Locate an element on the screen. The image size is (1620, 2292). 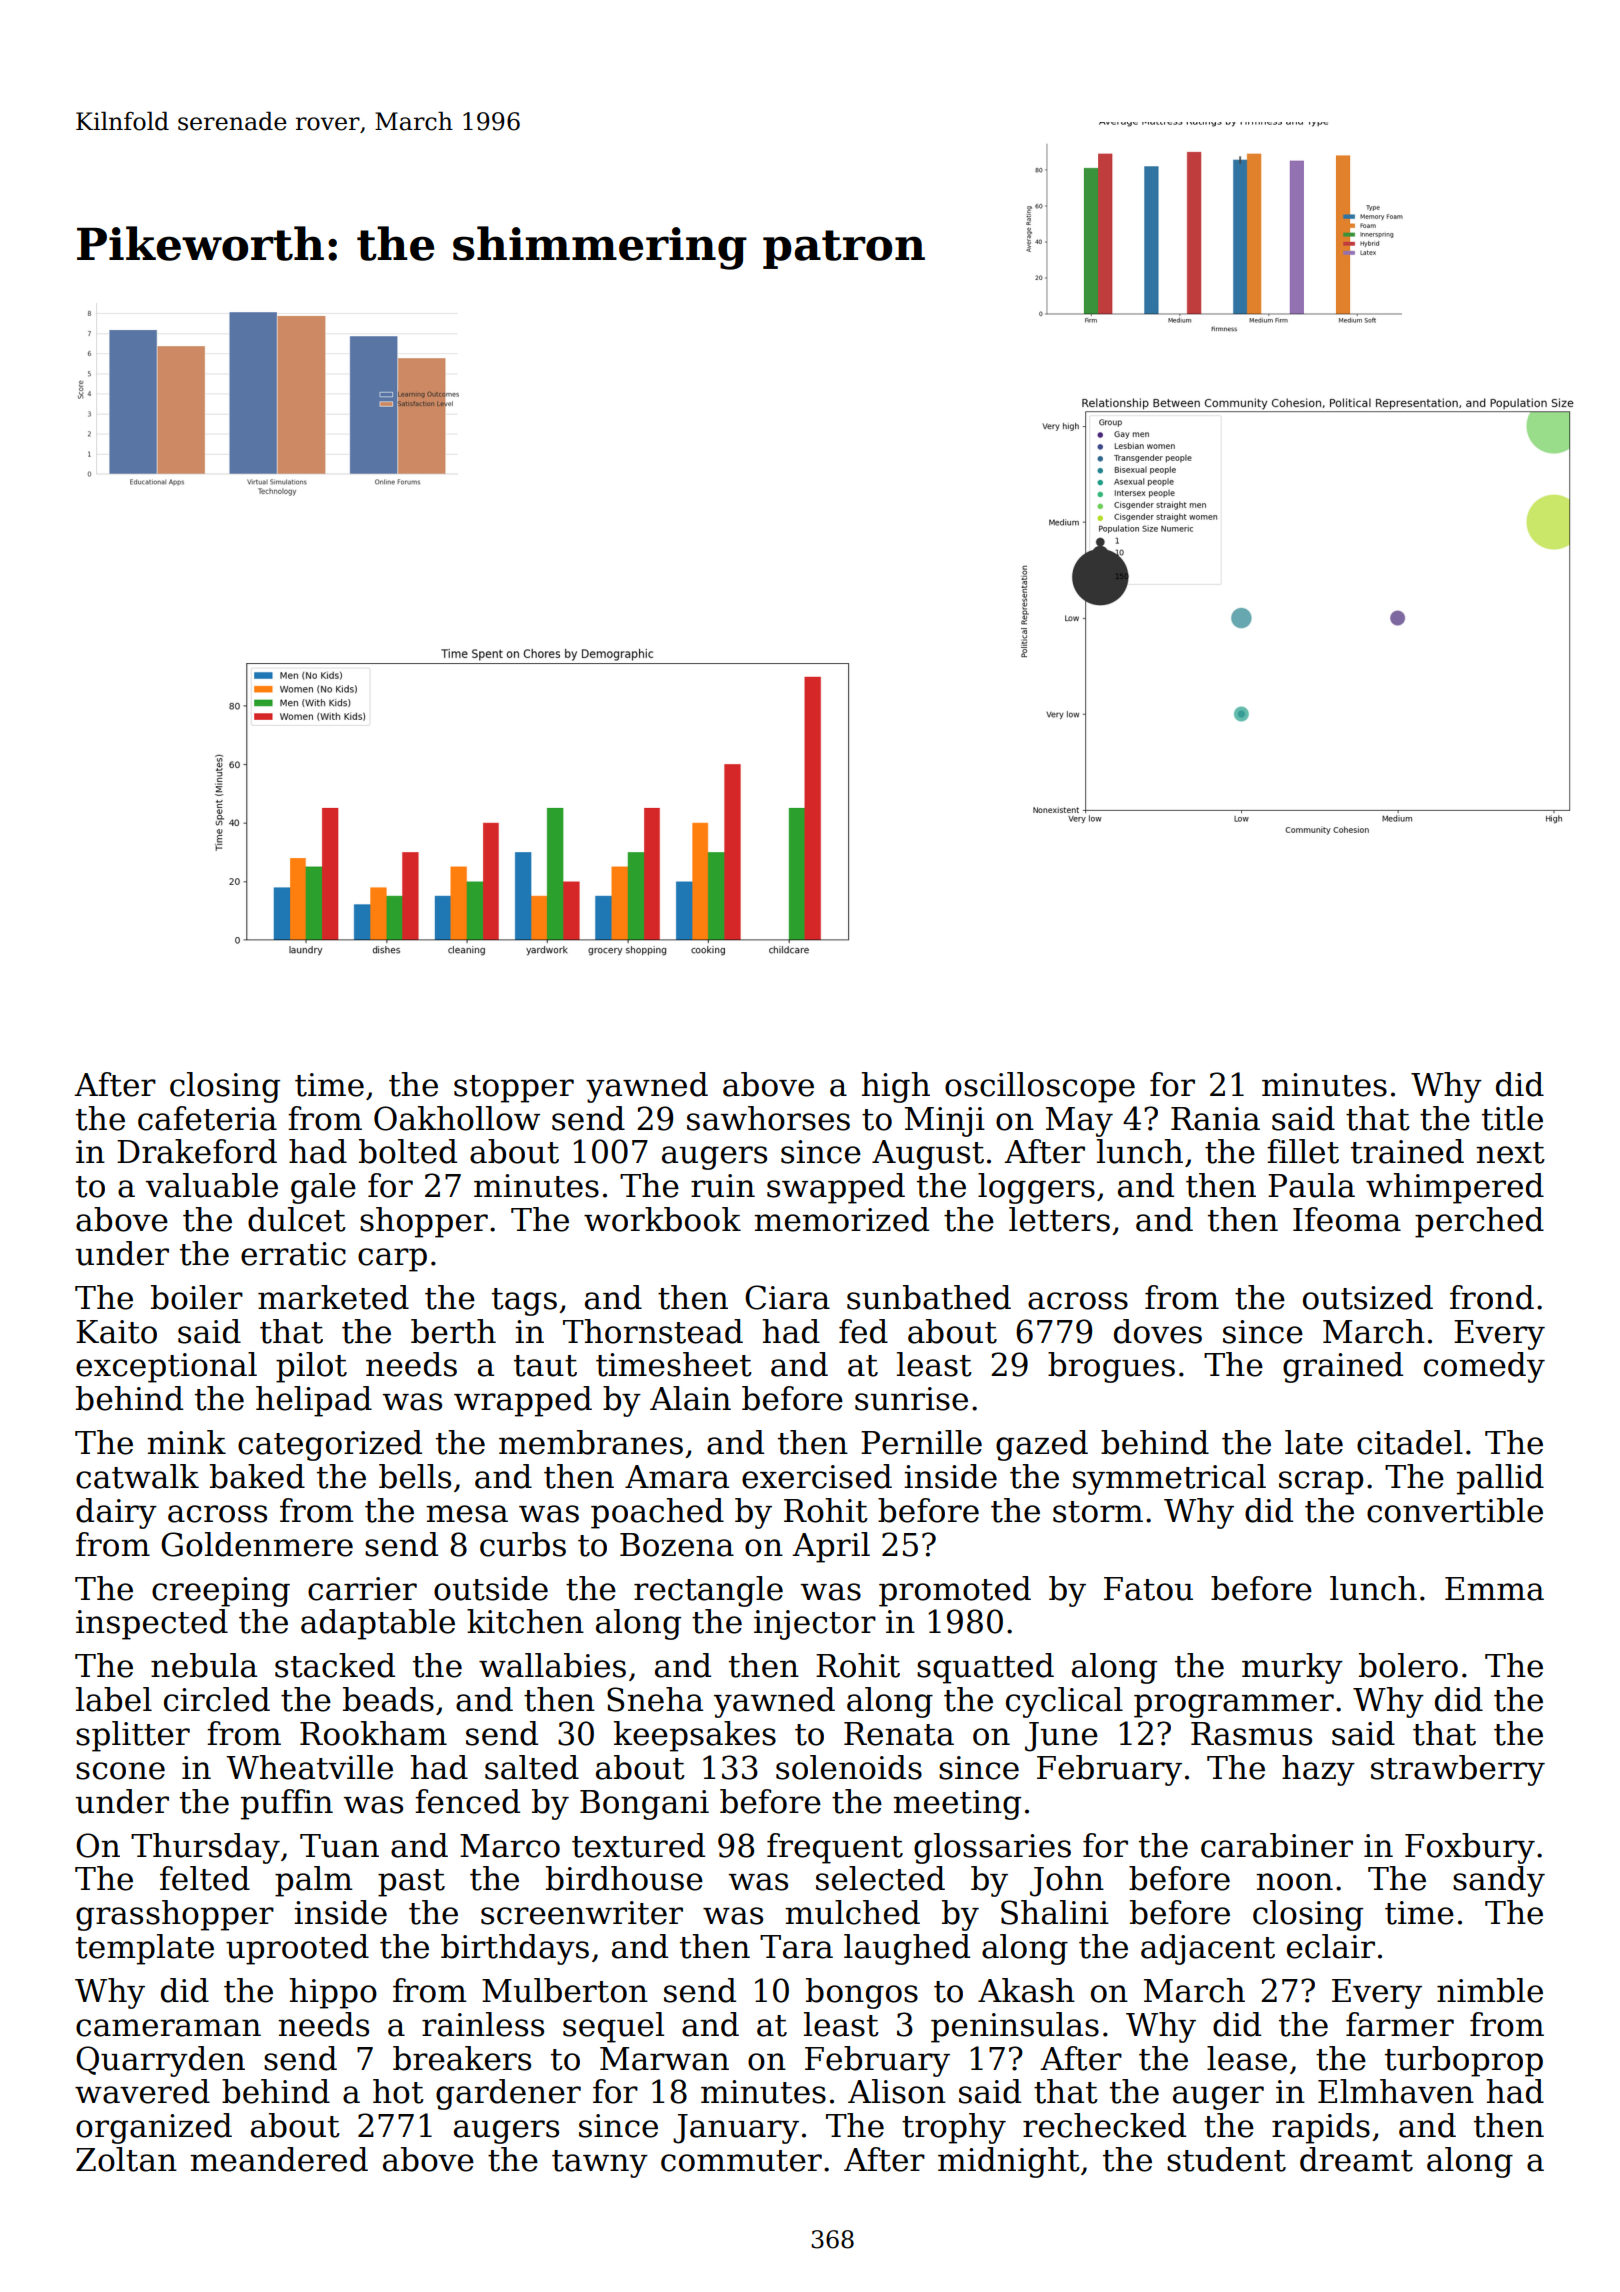
circled is located at coordinates (217, 1699).
